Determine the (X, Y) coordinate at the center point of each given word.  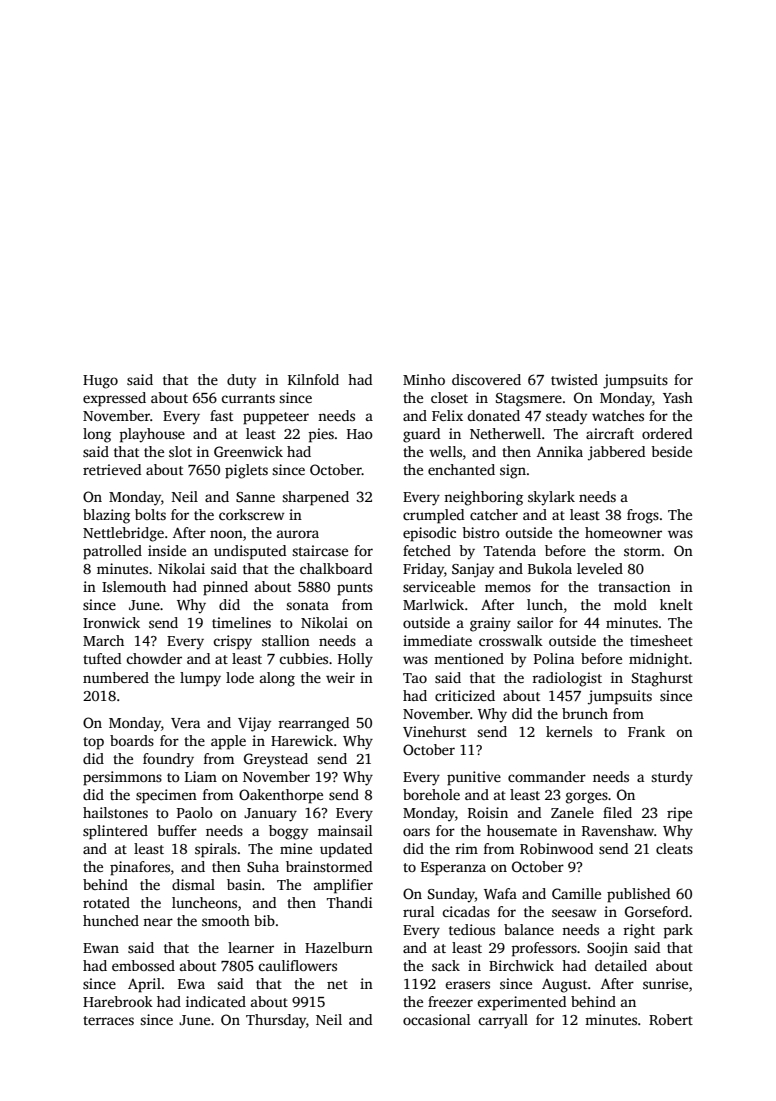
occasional (437, 1019)
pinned (225, 588)
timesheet (661, 640)
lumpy (200, 679)
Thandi (350, 902)
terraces (108, 1020)
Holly (355, 660)
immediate (437, 640)
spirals (216, 850)
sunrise (665, 983)
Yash (678, 397)
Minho (424, 379)
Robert (671, 1019)
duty (241, 381)
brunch (585, 713)
